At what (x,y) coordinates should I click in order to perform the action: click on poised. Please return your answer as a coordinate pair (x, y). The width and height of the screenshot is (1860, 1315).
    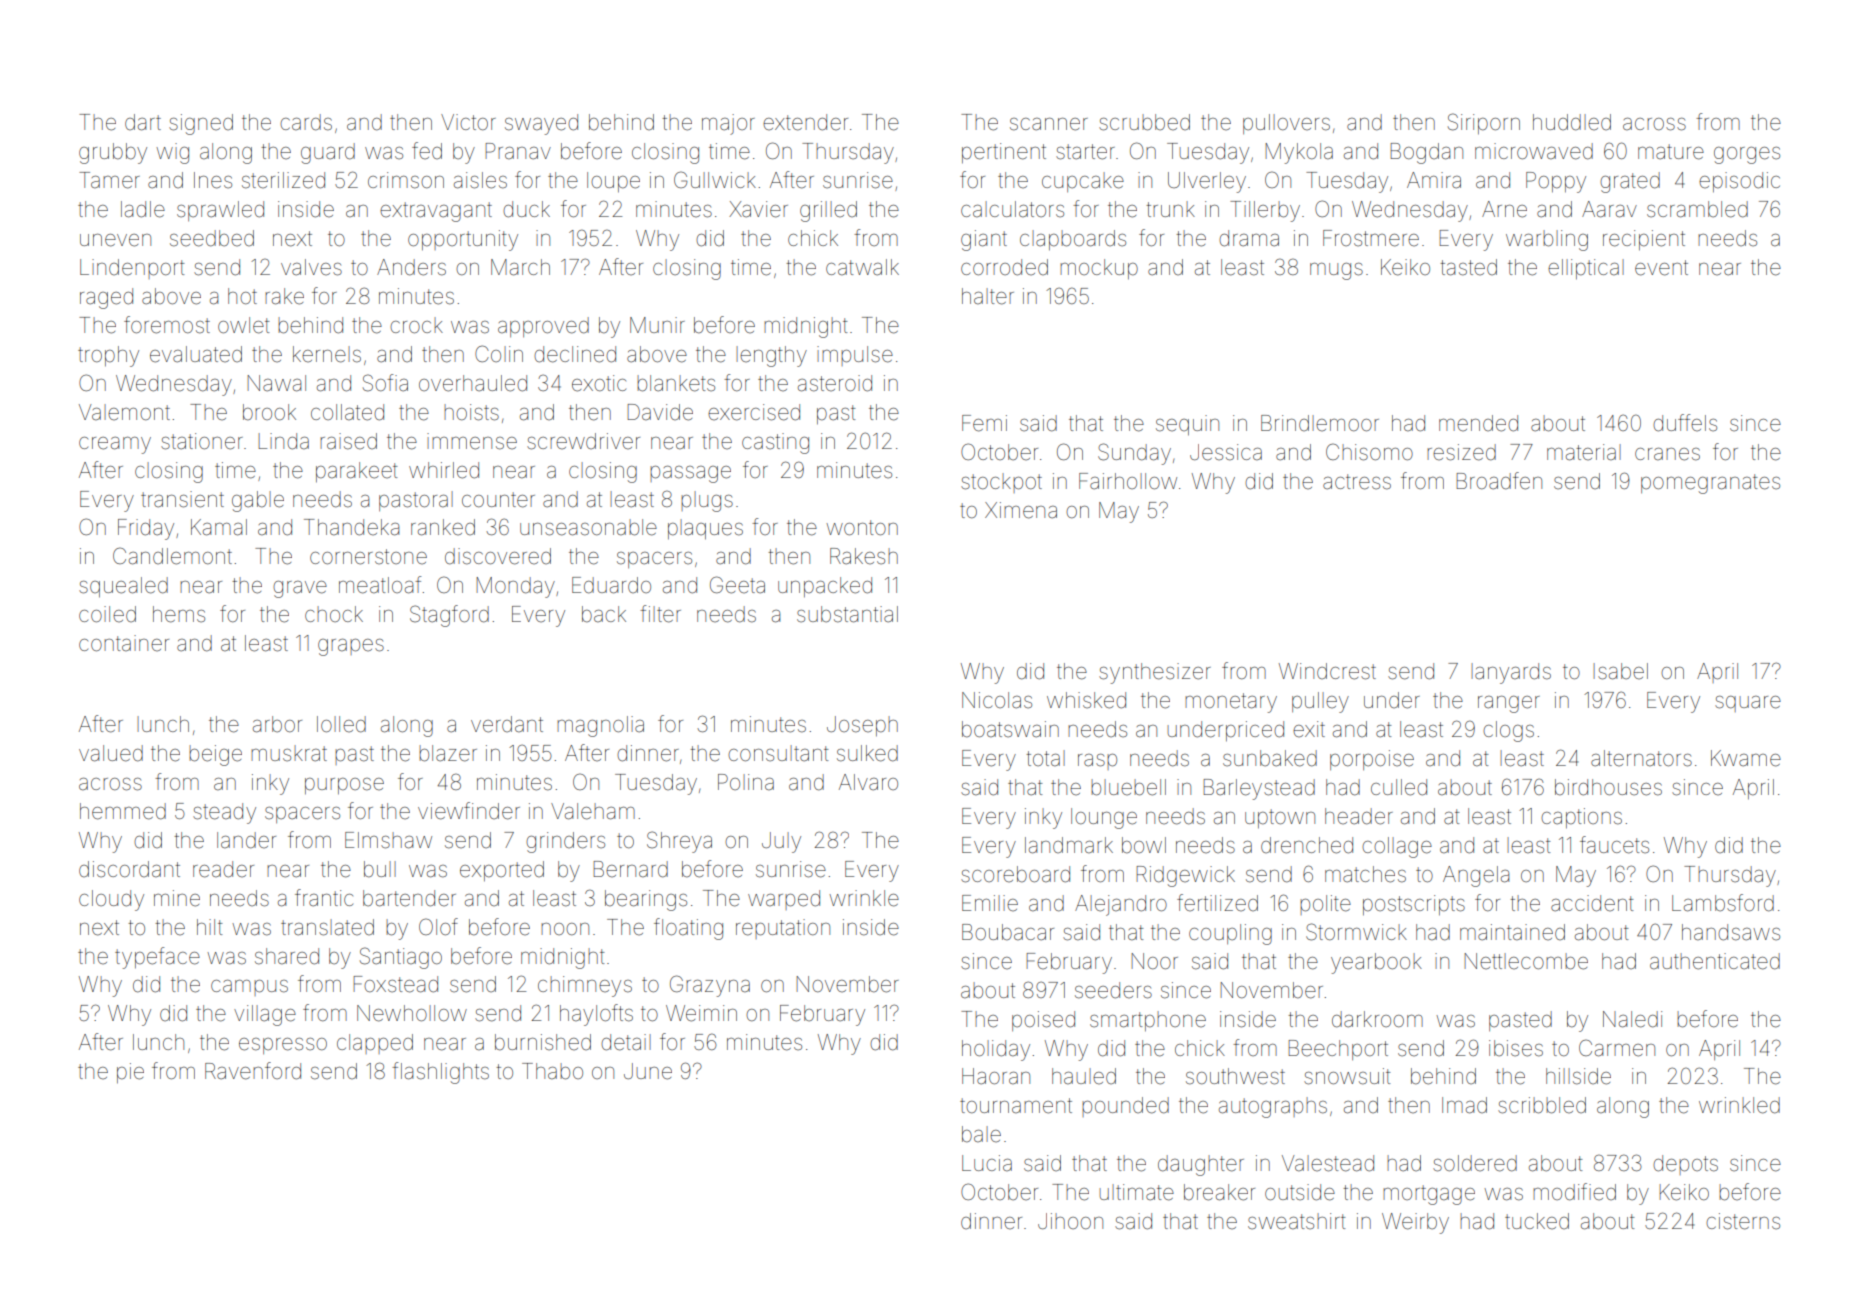
    Looking at the image, I should click on (1043, 1021).
